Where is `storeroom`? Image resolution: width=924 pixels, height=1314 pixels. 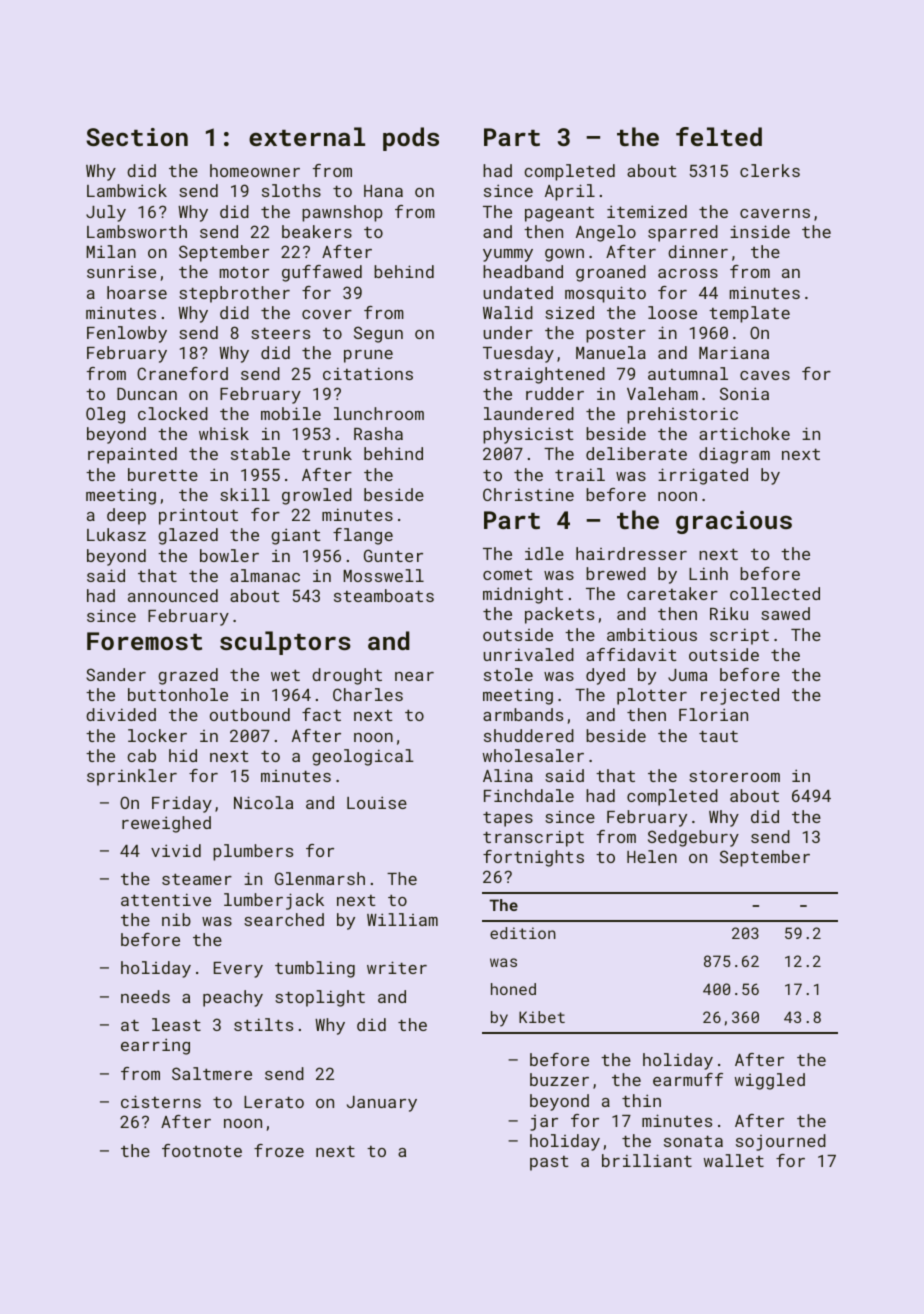
storeroom is located at coordinates (734, 776).
